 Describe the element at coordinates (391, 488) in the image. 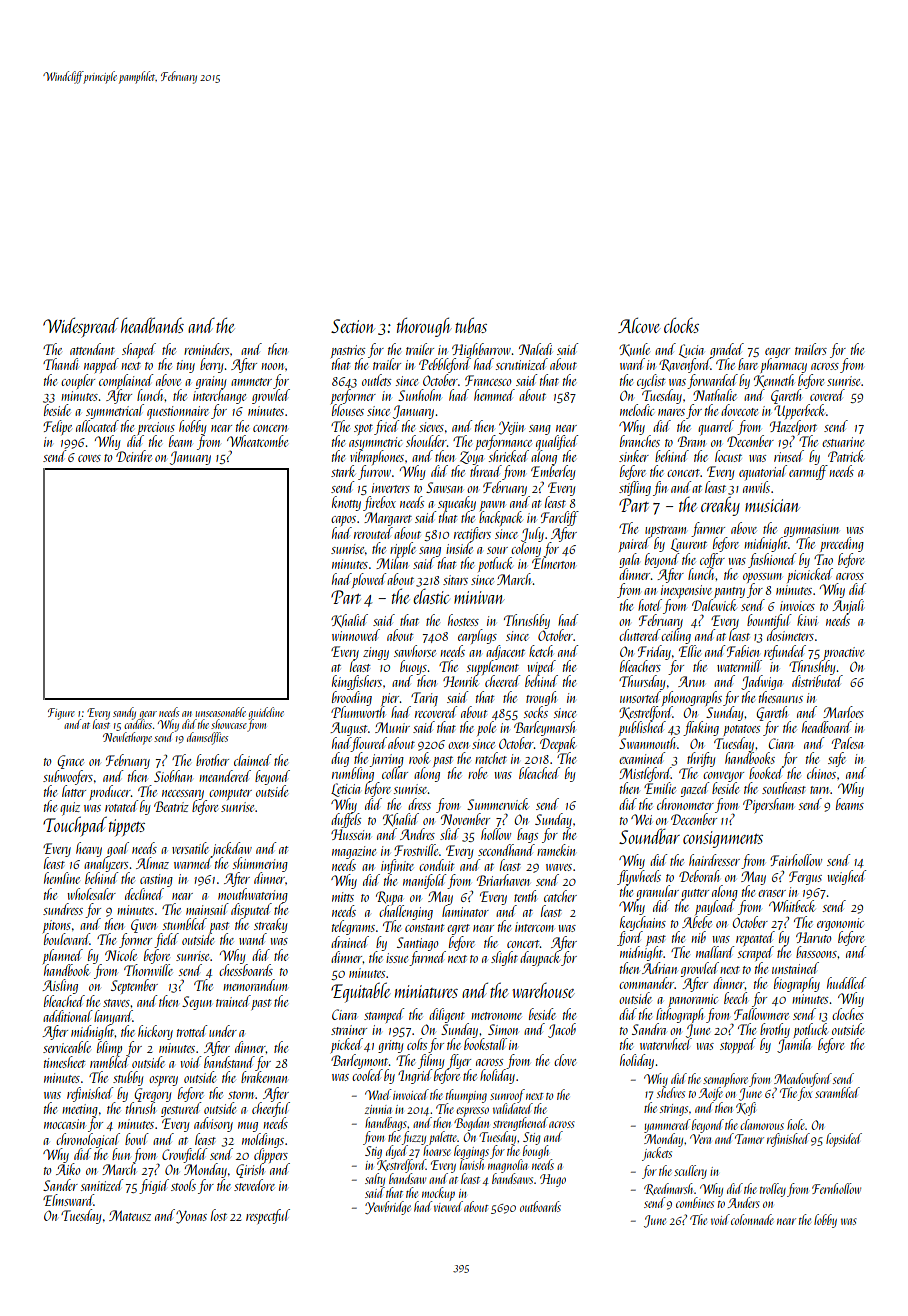

I see `inverters` at that location.
